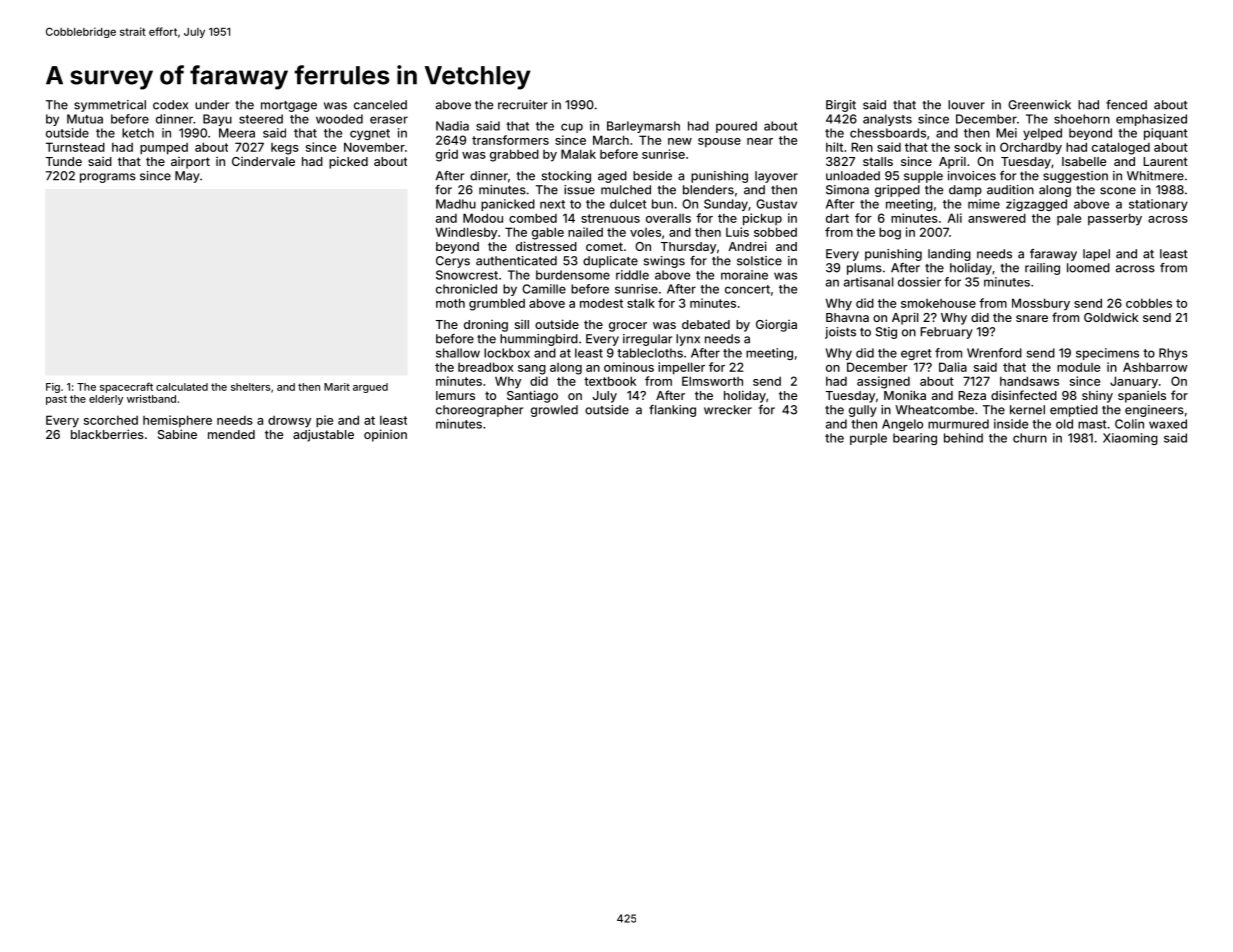  What do you see at coordinates (966, 105) in the screenshot?
I see `louver` at bounding box center [966, 105].
